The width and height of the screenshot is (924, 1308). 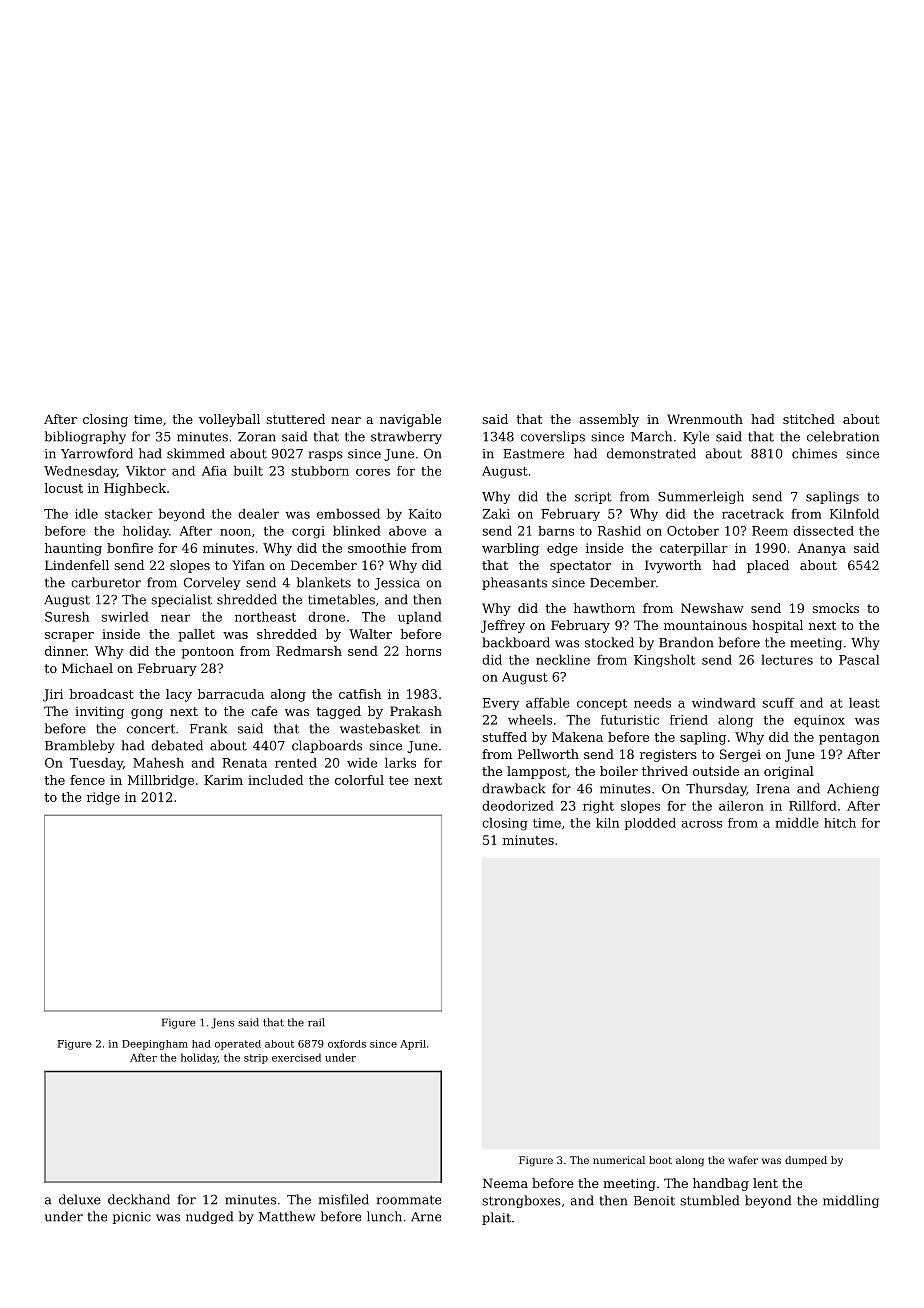 What do you see at coordinates (768, 566) in the screenshot?
I see `placed` at bounding box center [768, 566].
